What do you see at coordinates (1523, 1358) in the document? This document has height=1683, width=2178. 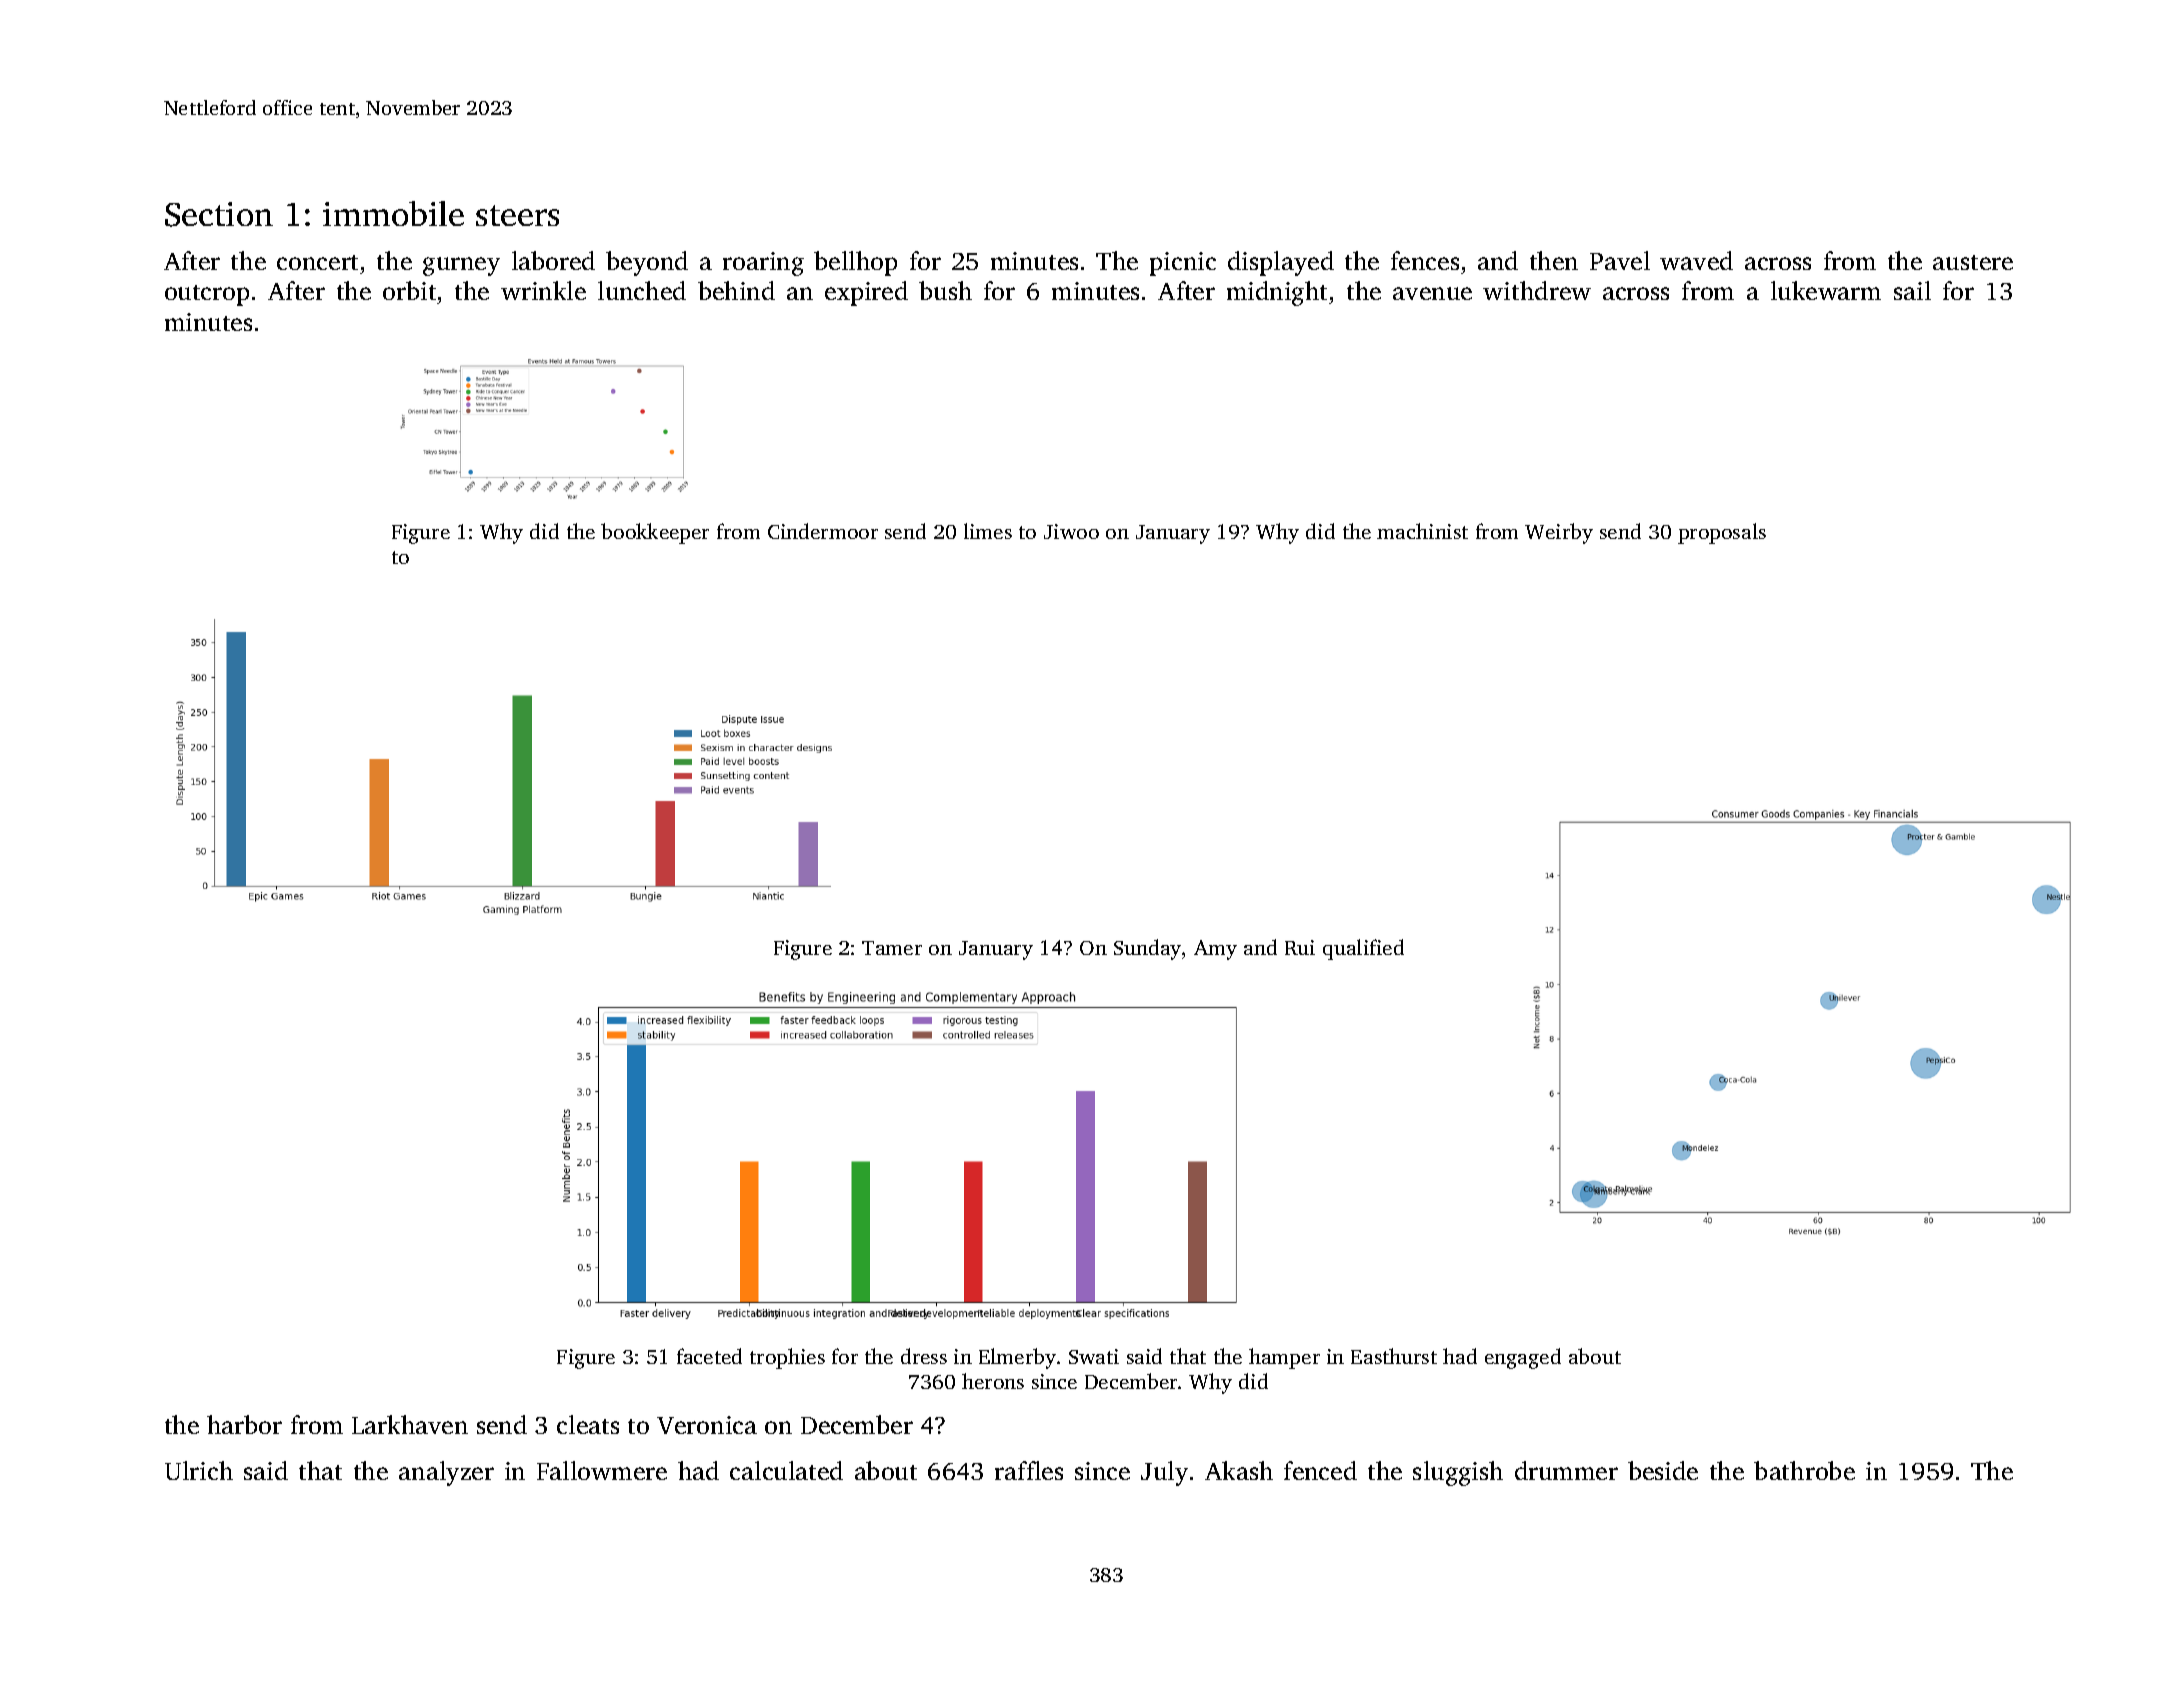 I see `engaged` at bounding box center [1523, 1358].
